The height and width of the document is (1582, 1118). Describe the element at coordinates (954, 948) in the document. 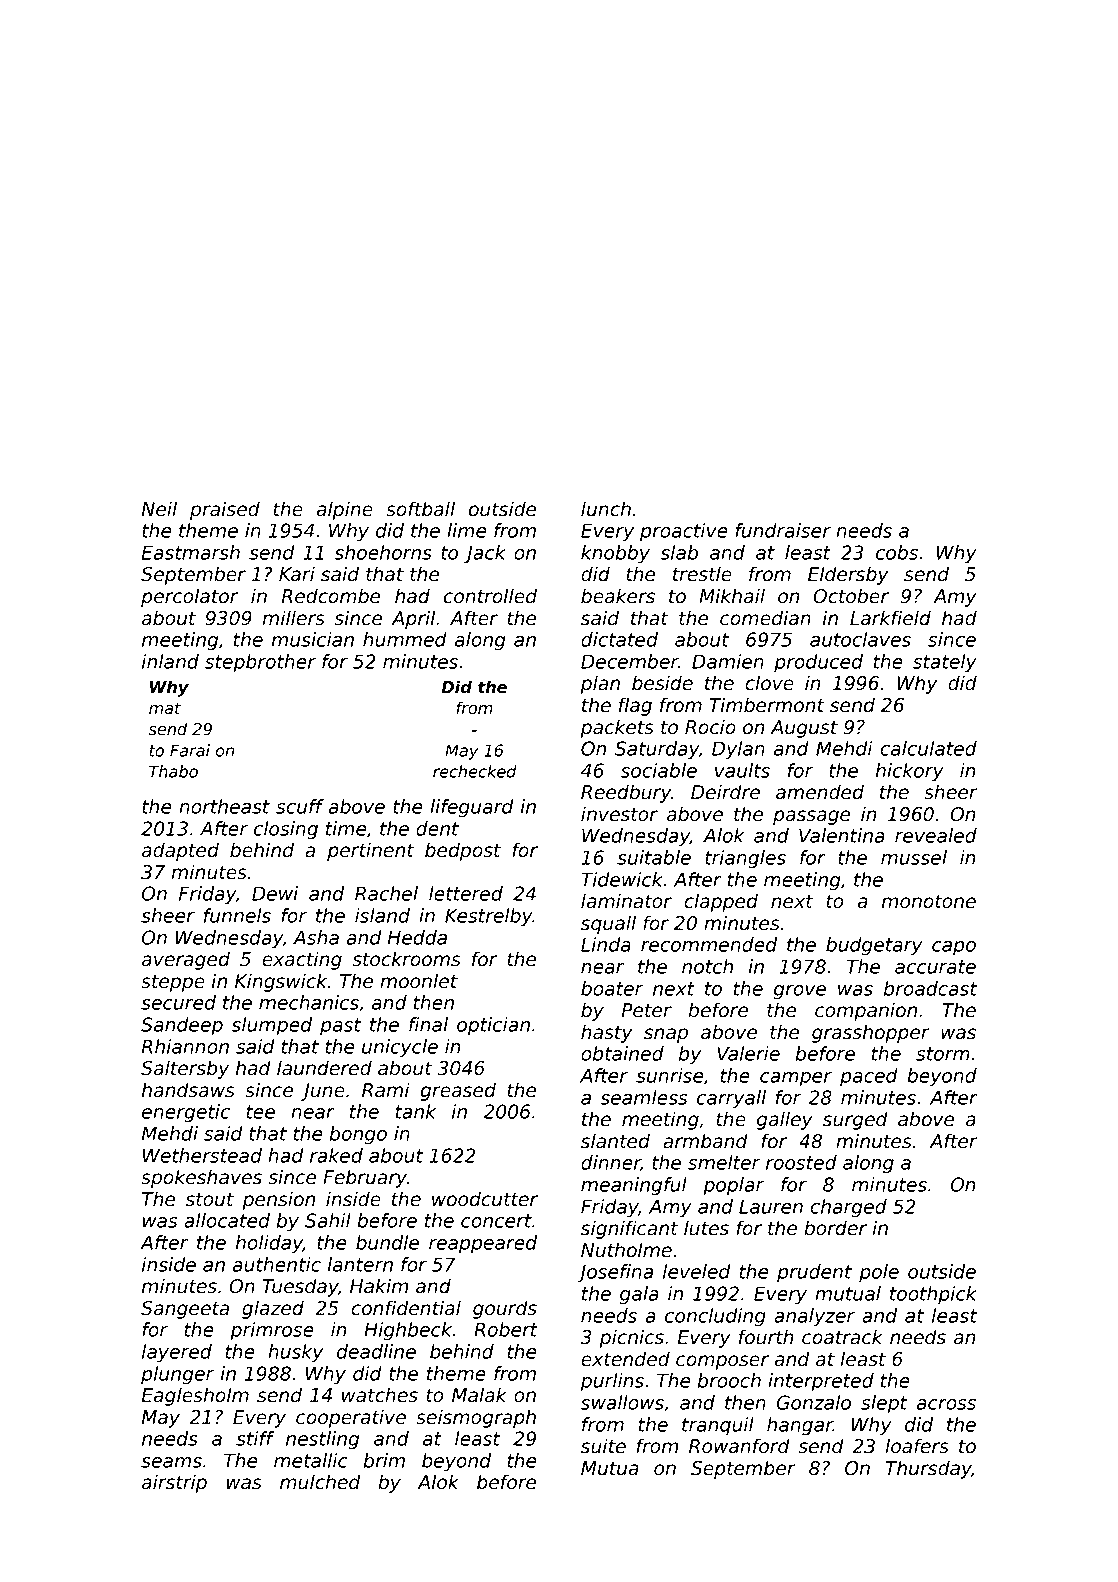

I see `capo` at that location.
